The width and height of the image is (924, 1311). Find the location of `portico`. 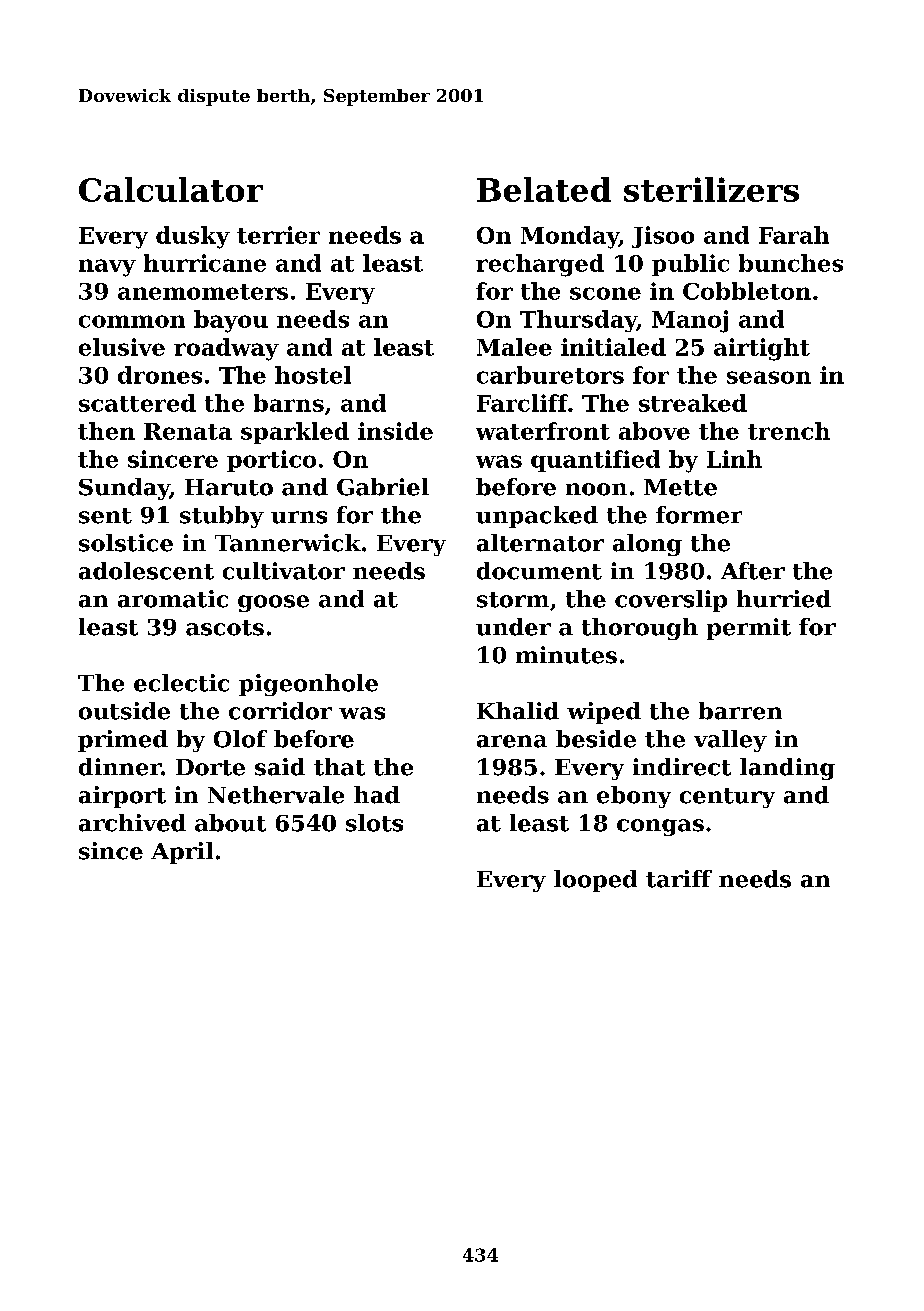

portico is located at coordinates (271, 461).
